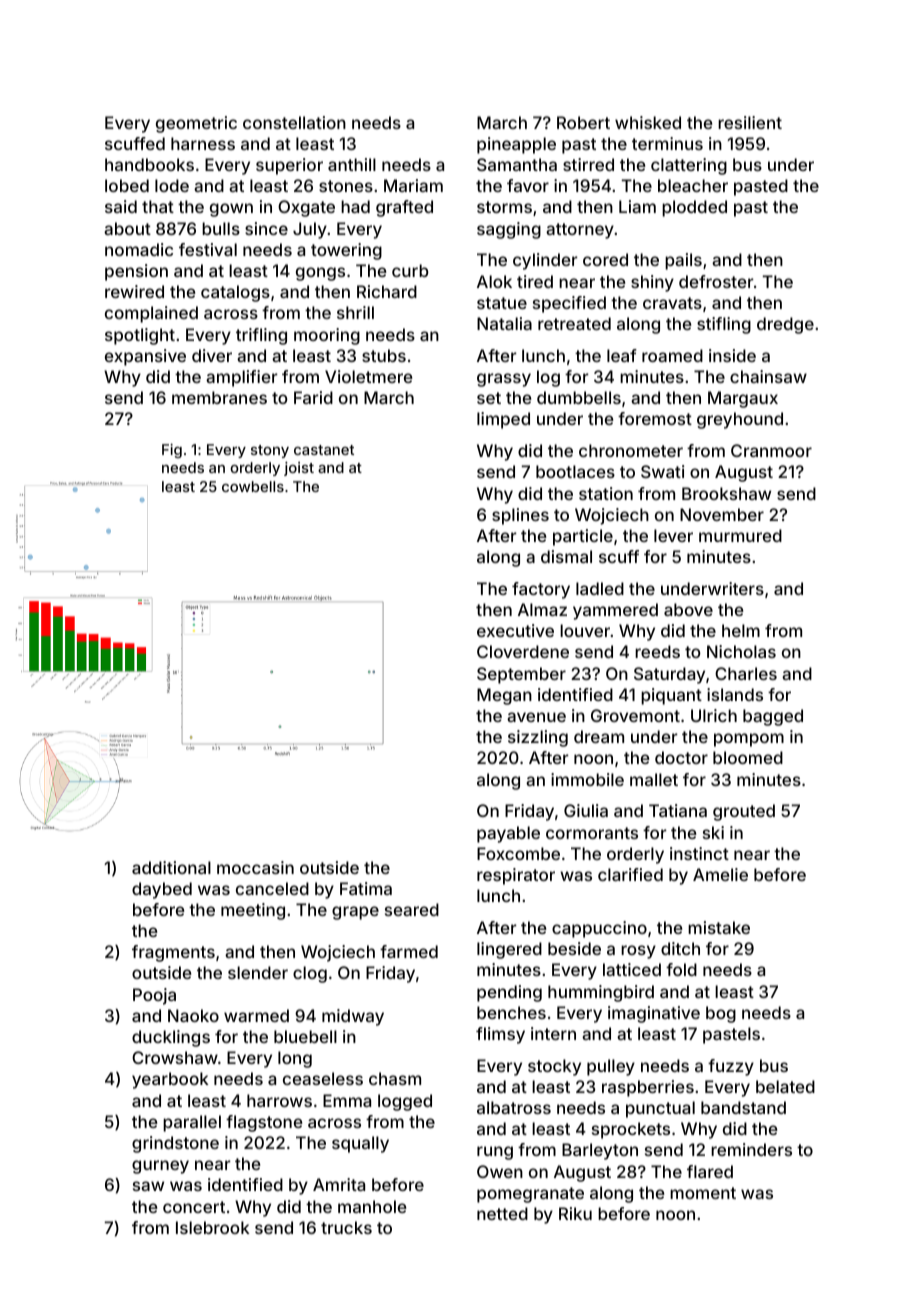 The width and height of the screenshot is (924, 1308). I want to click on gongs, so click(320, 274).
